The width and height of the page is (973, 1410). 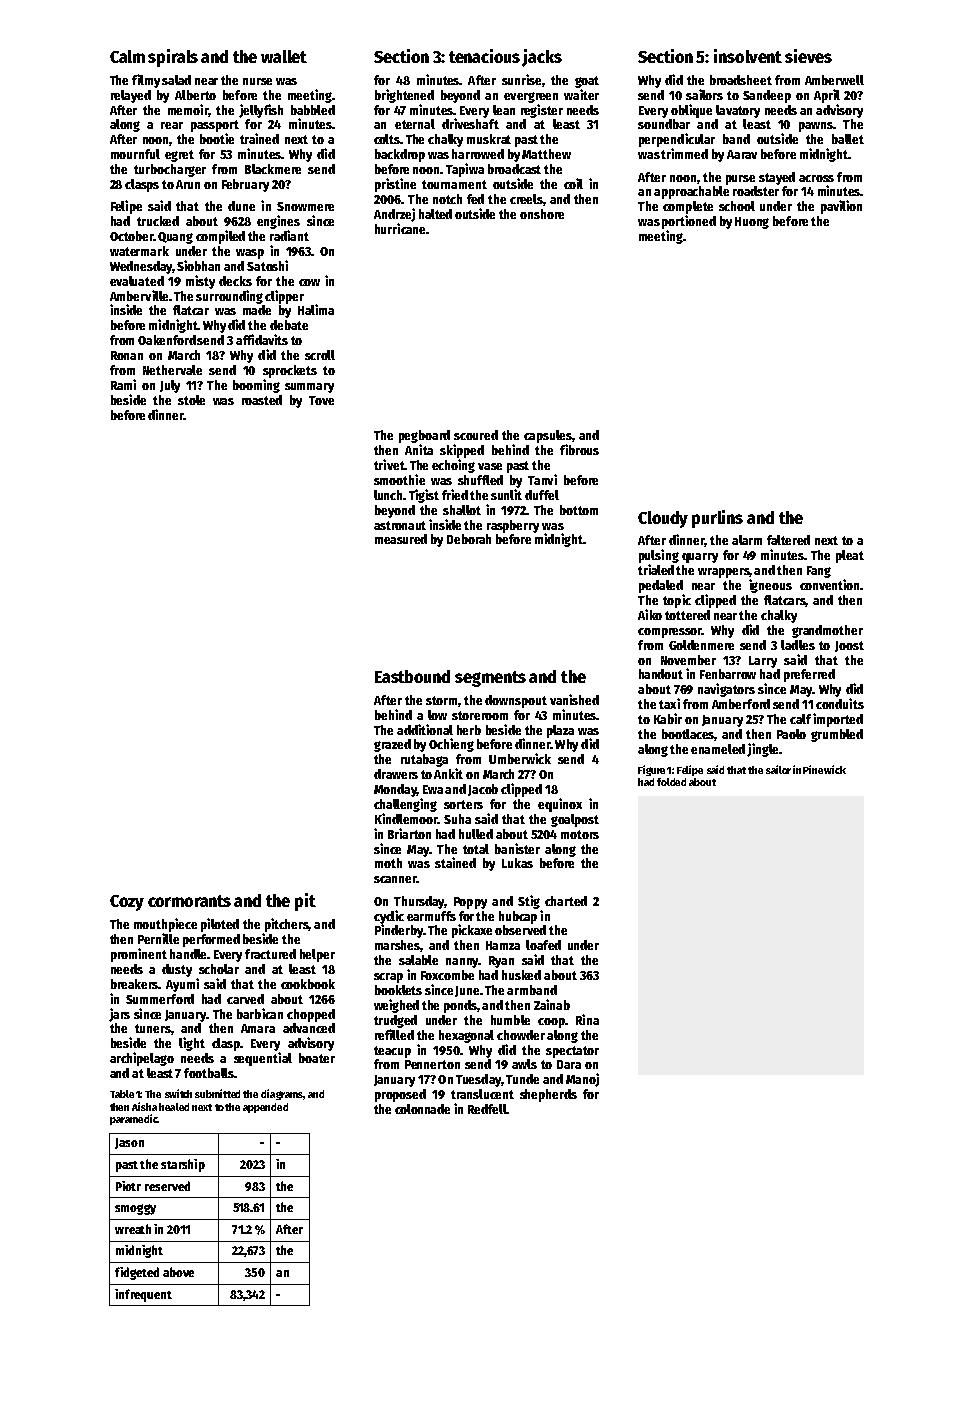 I want to click on above, so click(x=178, y=1272).
